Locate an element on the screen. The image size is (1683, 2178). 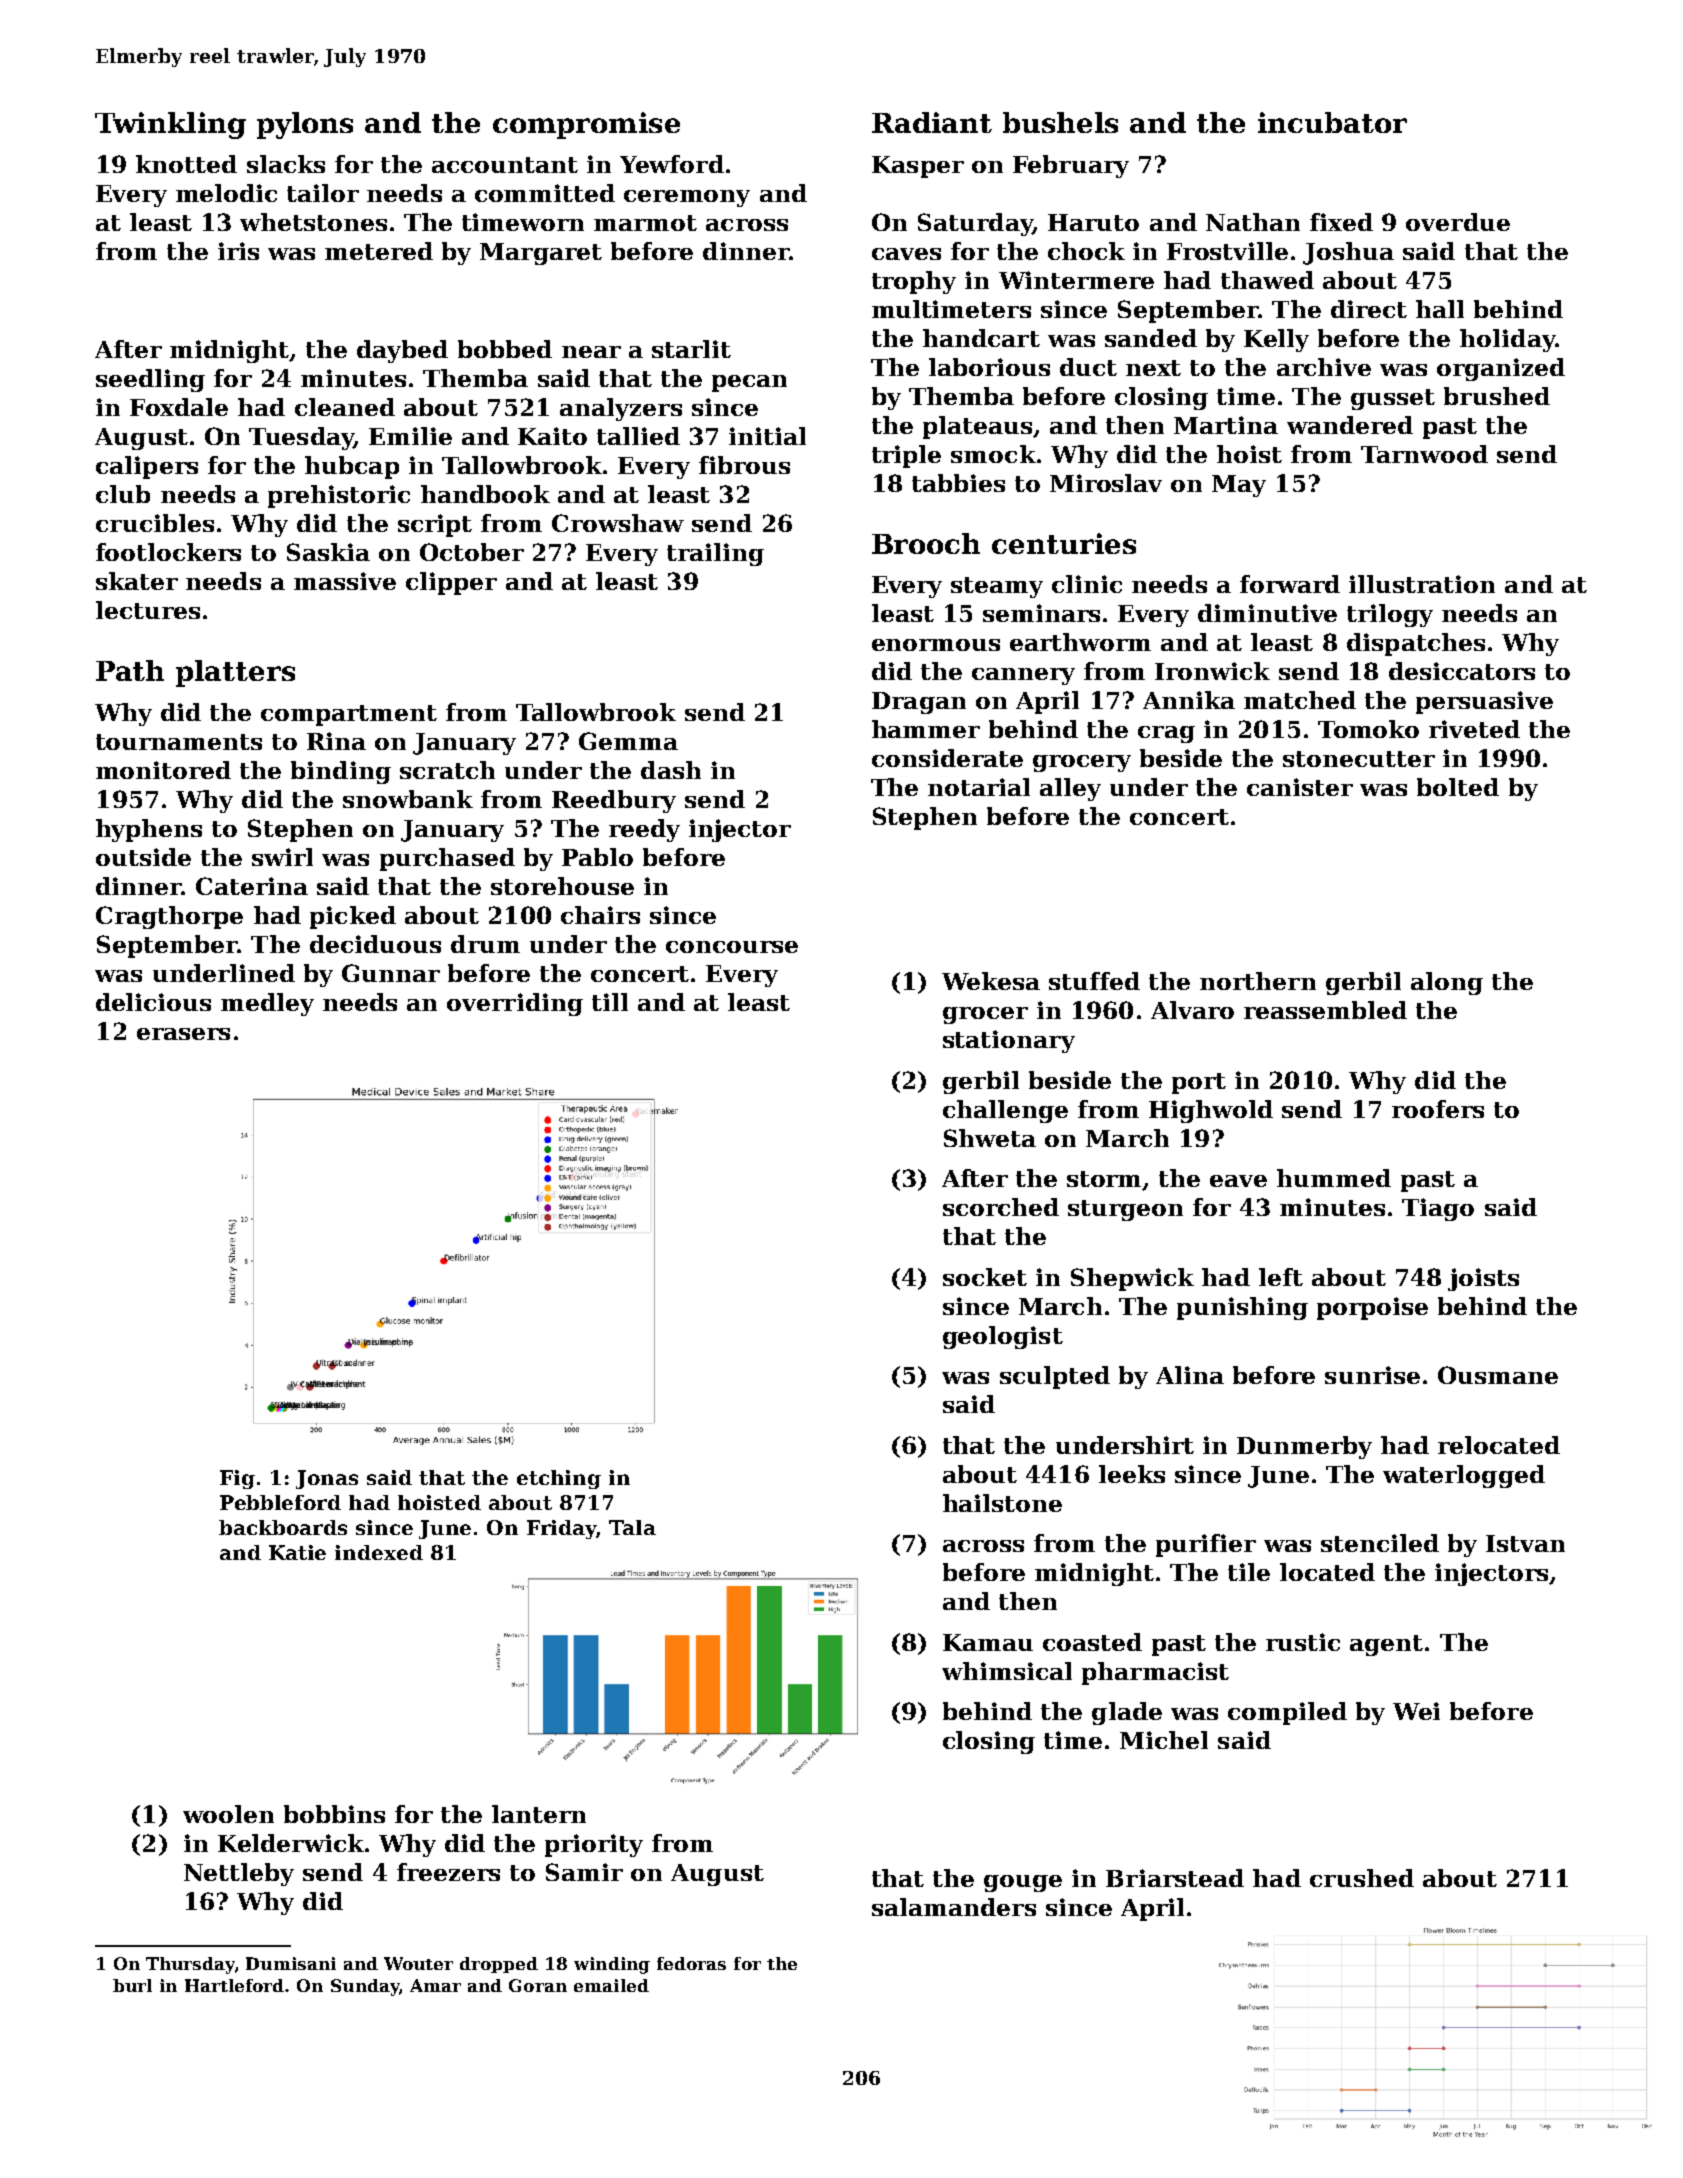
compromise is located at coordinates (586, 125).
